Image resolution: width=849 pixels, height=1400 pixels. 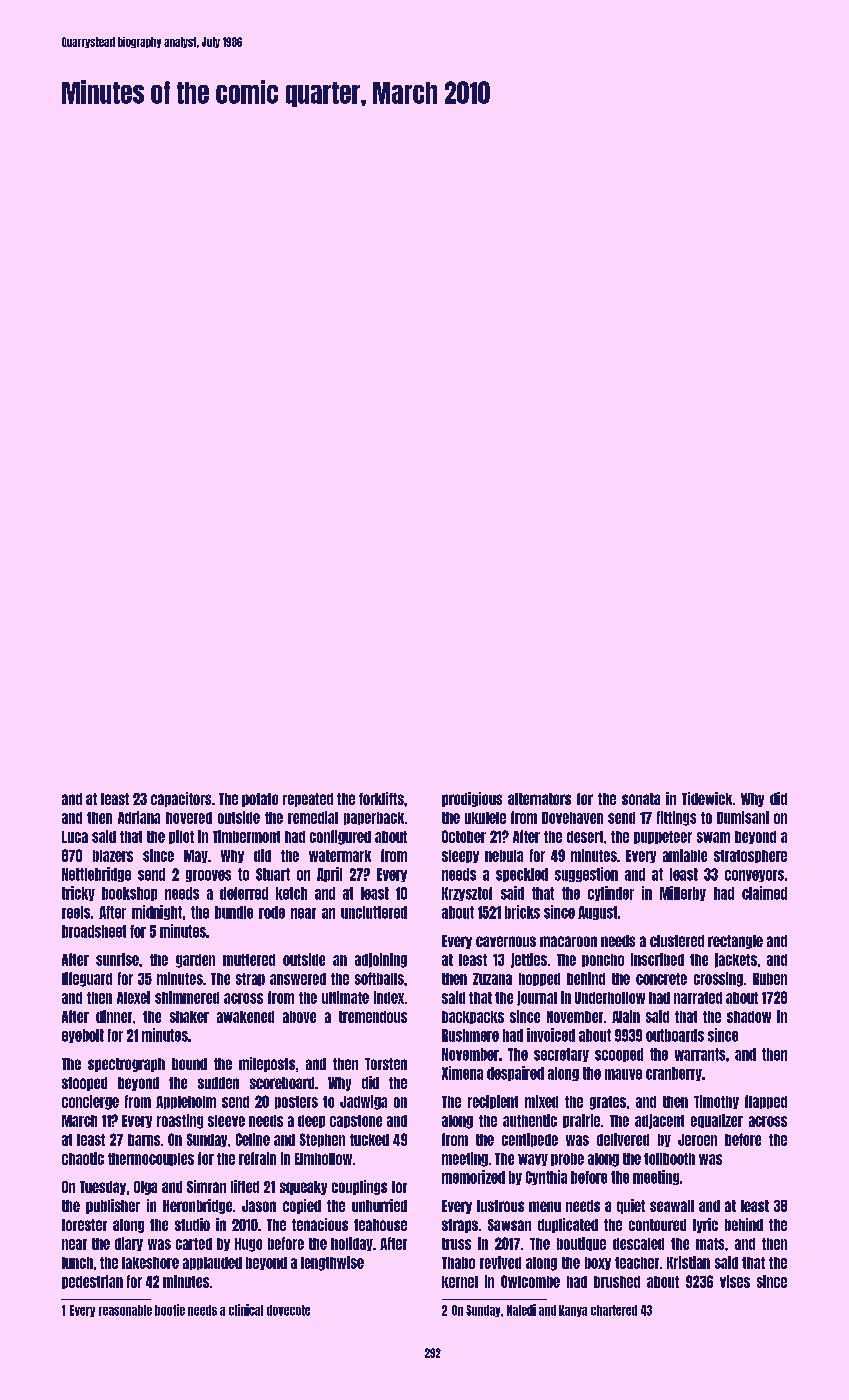 What do you see at coordinates (614, 1310) in the screenshot?
I see `chartered` at bounding box center [614, 1310].
